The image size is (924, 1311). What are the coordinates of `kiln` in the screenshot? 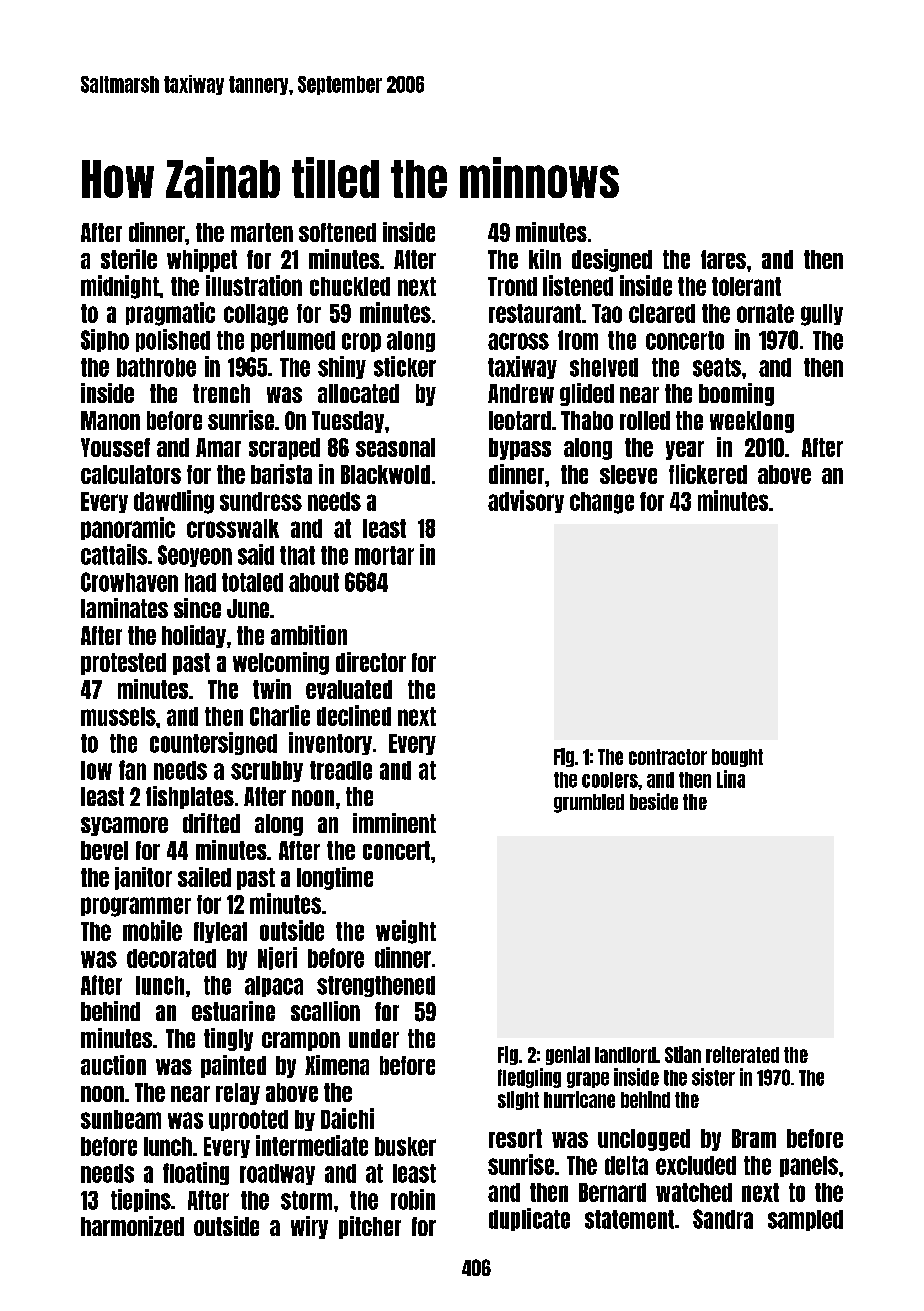 It's located at (545, 259).
